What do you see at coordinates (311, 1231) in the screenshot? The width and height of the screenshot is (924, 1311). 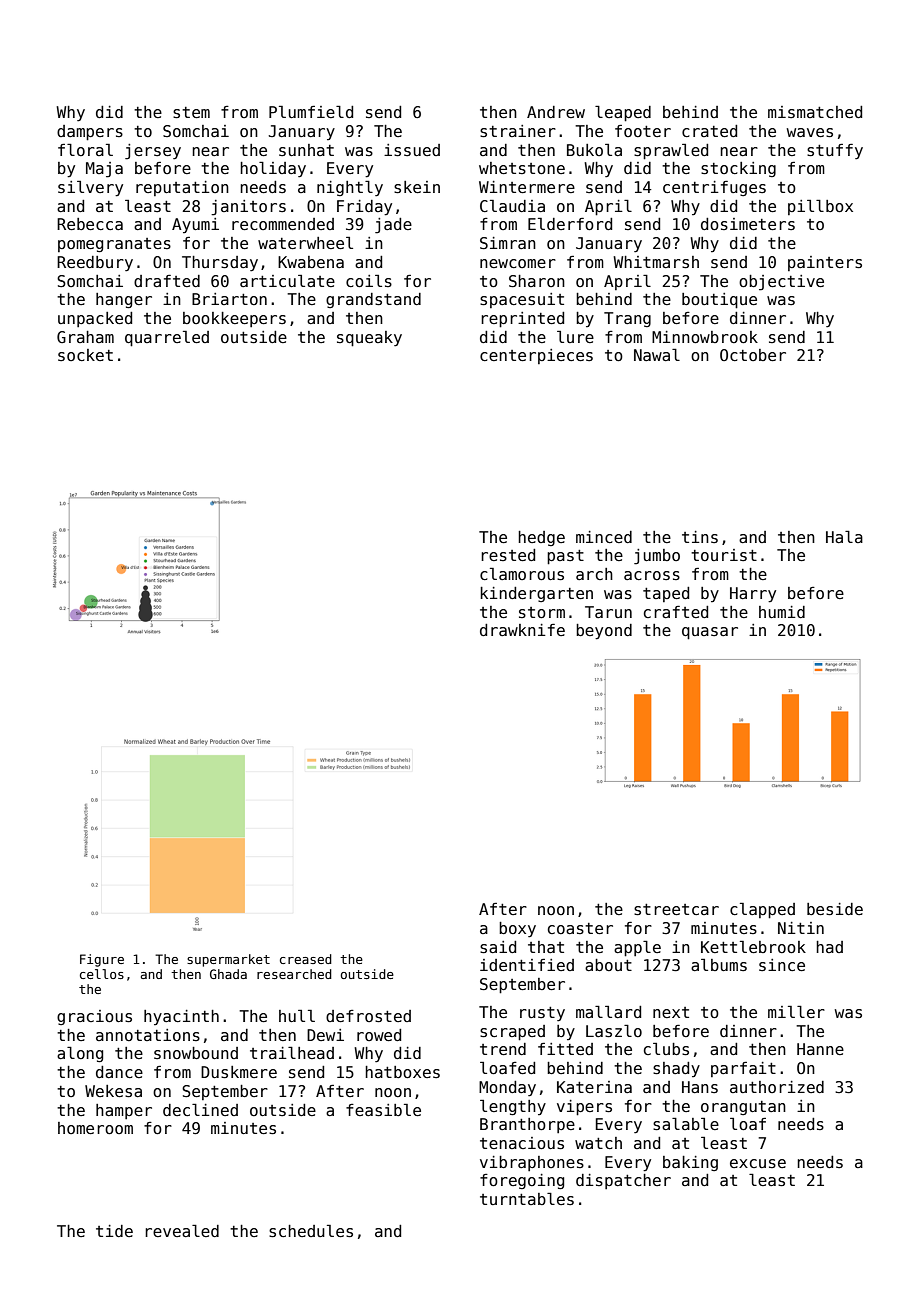 I see `schedules` at bounding box center [311, 1231].
